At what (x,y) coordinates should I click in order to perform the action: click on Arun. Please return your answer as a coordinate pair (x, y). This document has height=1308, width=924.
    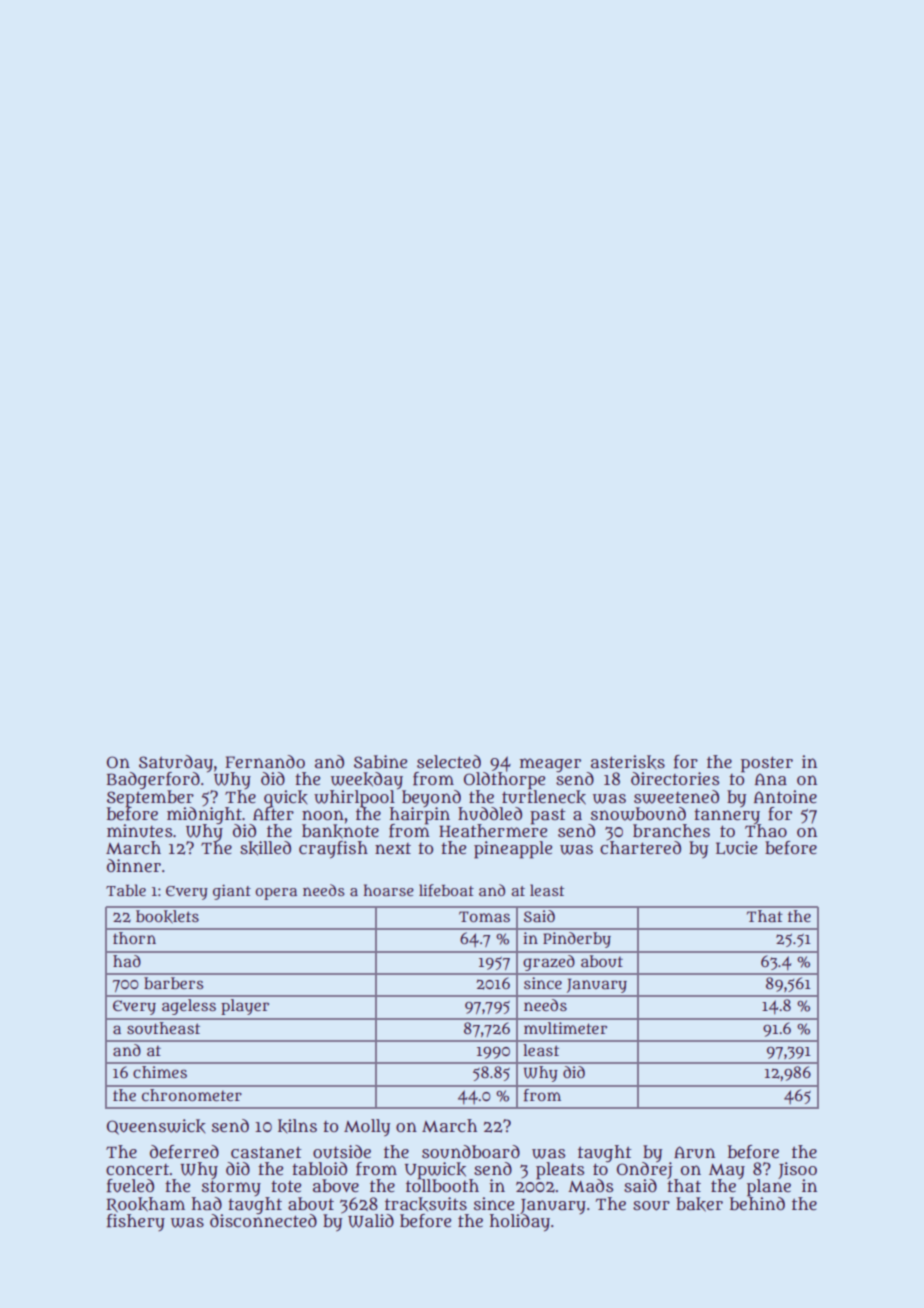
    Looking at the image, I should click on (694, 1152).
